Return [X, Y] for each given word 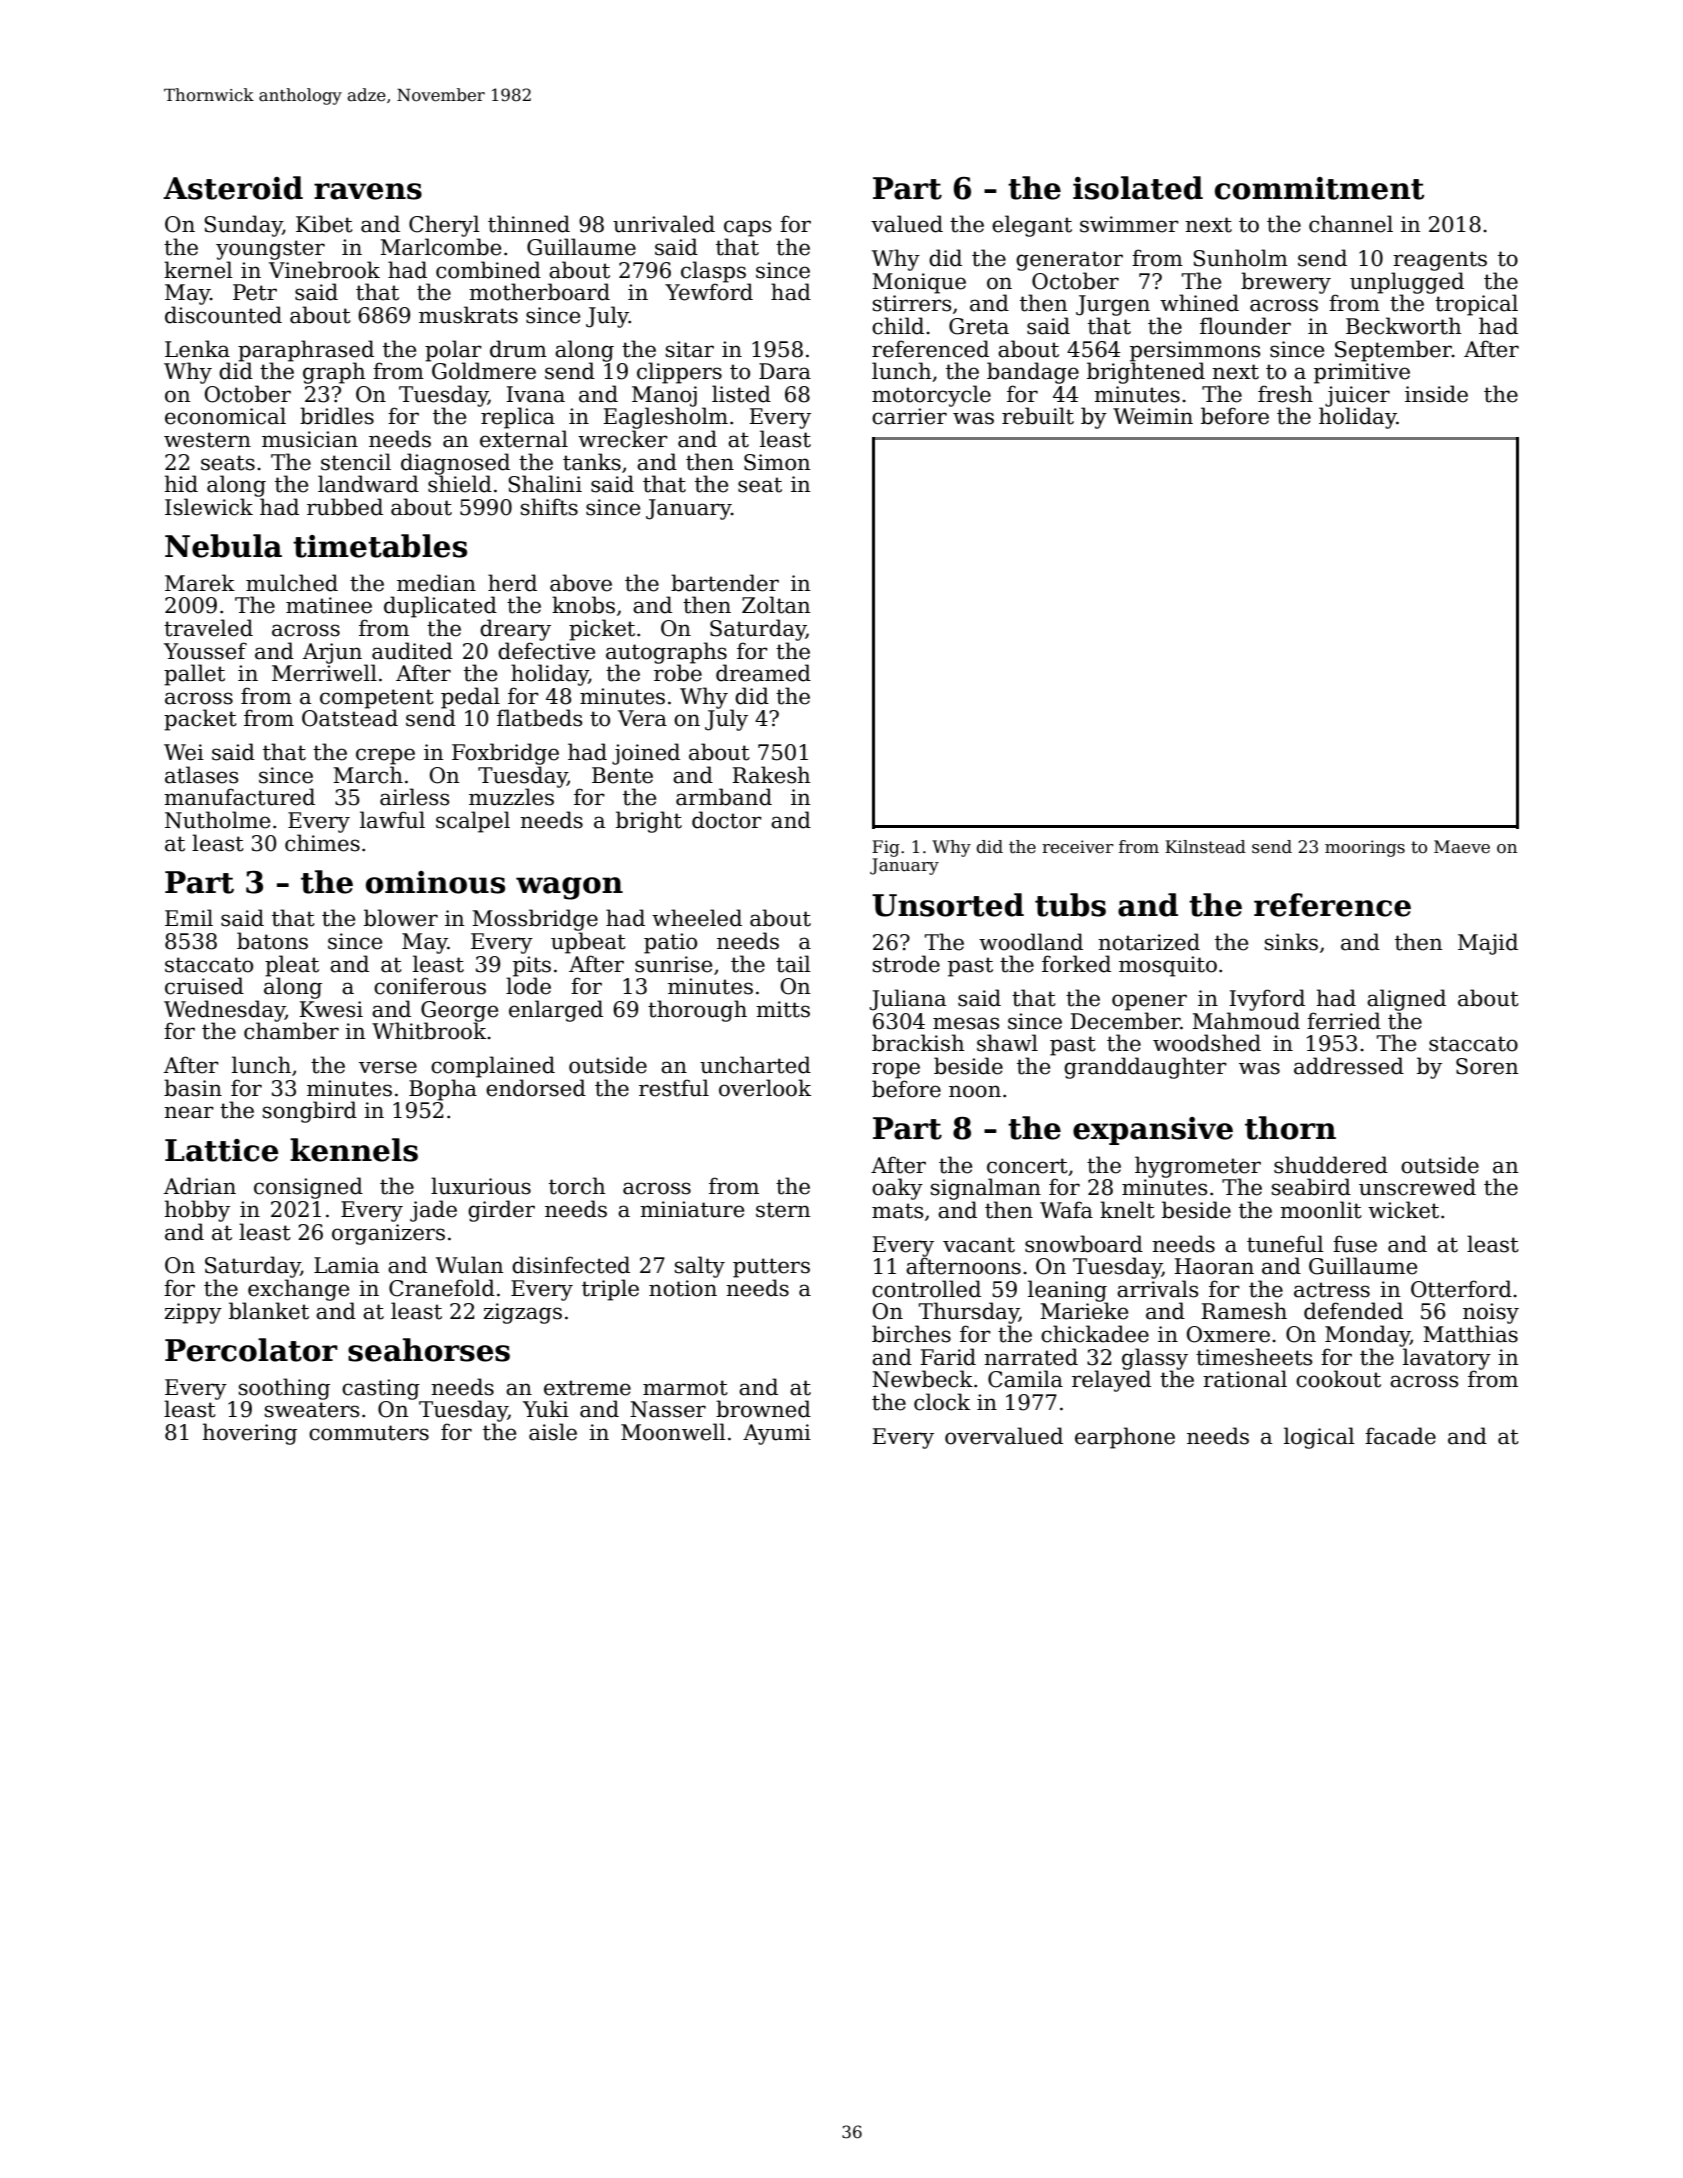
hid [181, 484]
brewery [1286, 283]
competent [377, 699]
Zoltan [776, 605]
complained [493, 1067]
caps [747, 228]
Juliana [908, 1000]
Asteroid [233, 188]
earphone [1125, 1438]
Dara [785, 371]
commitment [1319, 188]
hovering [250, 1434]
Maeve [1462, 847]
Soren [1487, 1066]
